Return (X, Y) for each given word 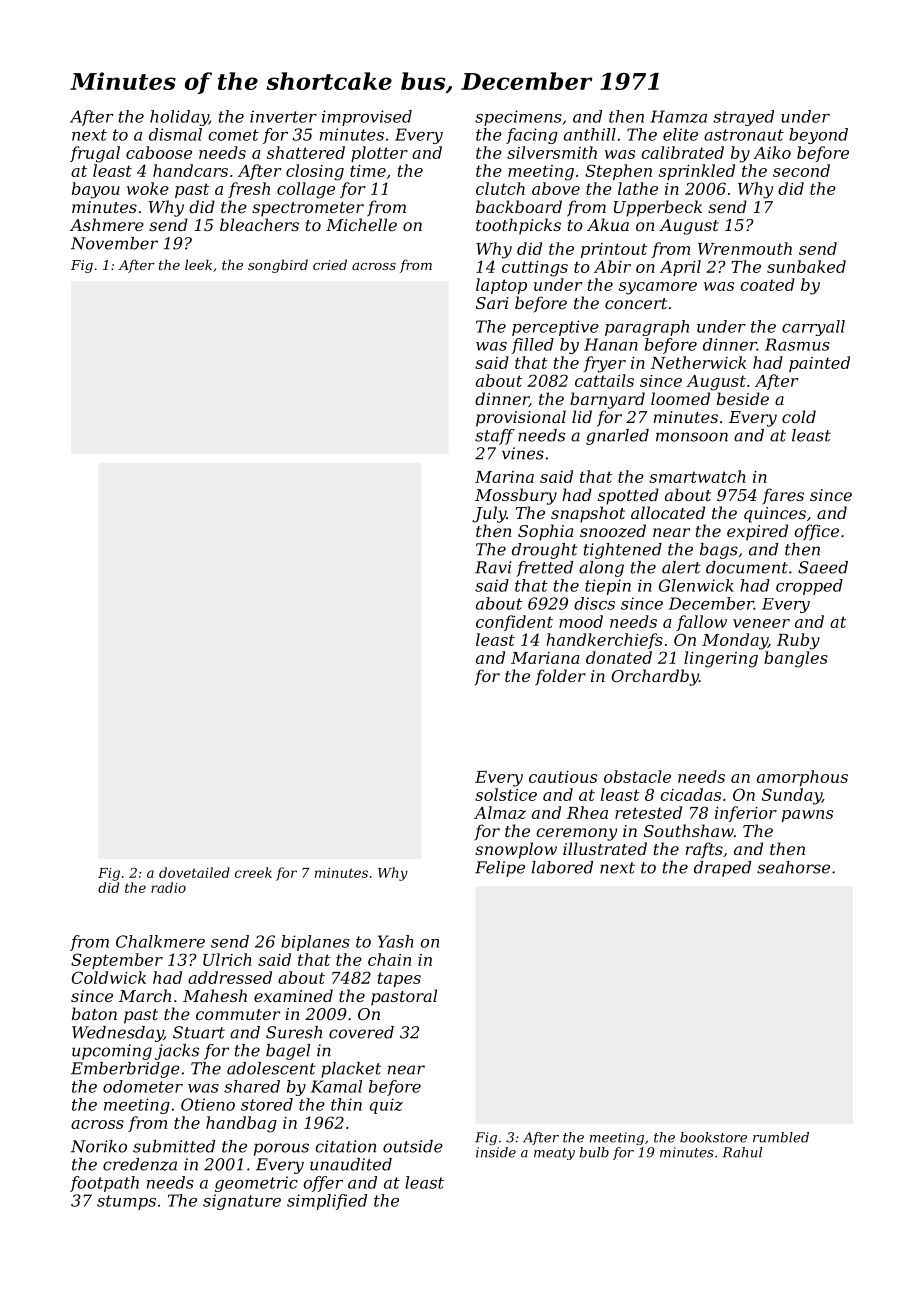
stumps (126, 1202)
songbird (278, 266)
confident (514, 623)
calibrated (682, 152)
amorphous (802, 778)
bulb (594, 1152)
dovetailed (194, 872)
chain (389, 959)
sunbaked (806, 266)
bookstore (713, 1137)
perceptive (555, 328)
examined (293, 995)
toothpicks (518, 226)
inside (496, 1152)
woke (148, 188)
